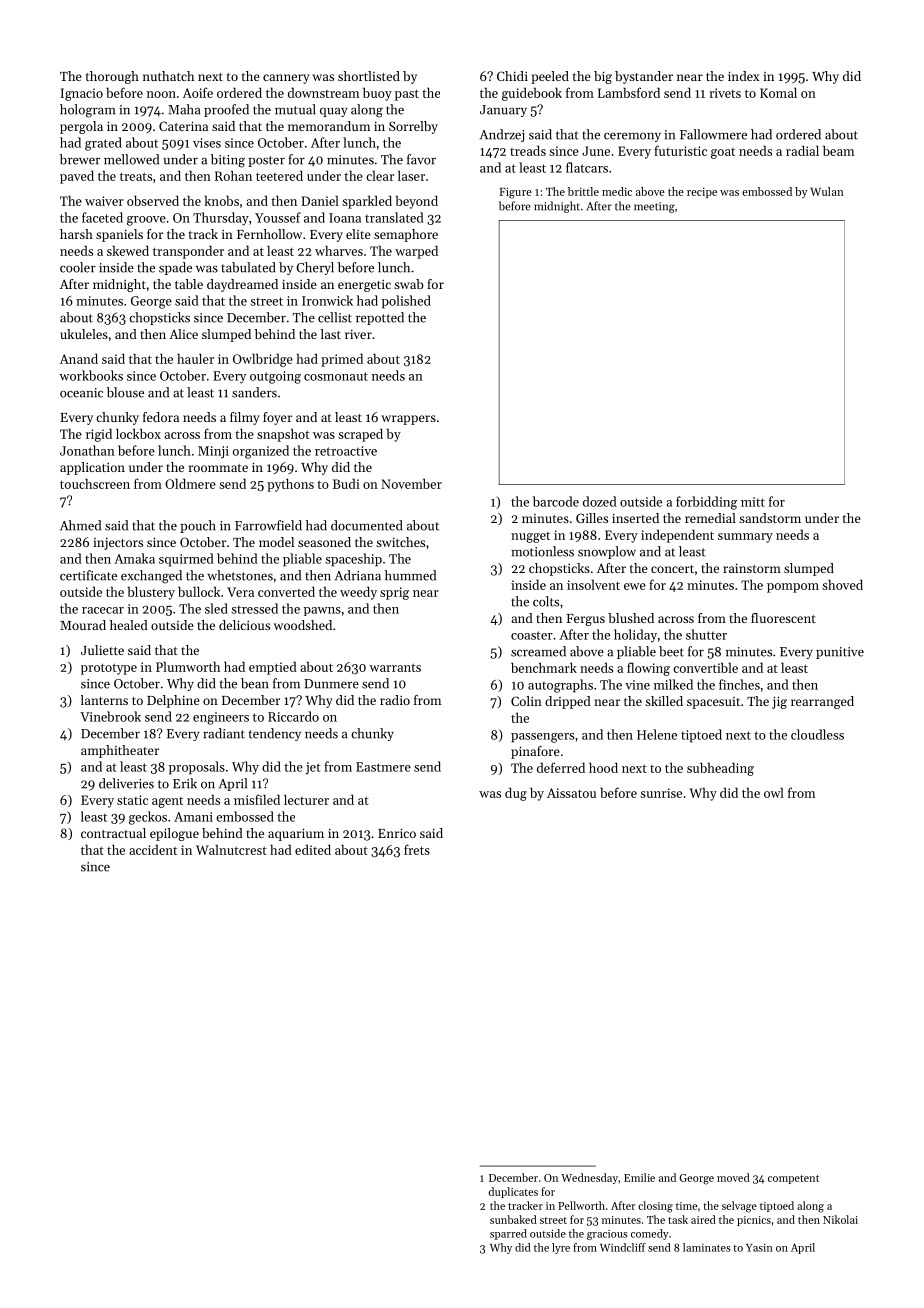 The height and width of the document is (1308, 924). I want to click on sunbaked, so click(513, 1219).
